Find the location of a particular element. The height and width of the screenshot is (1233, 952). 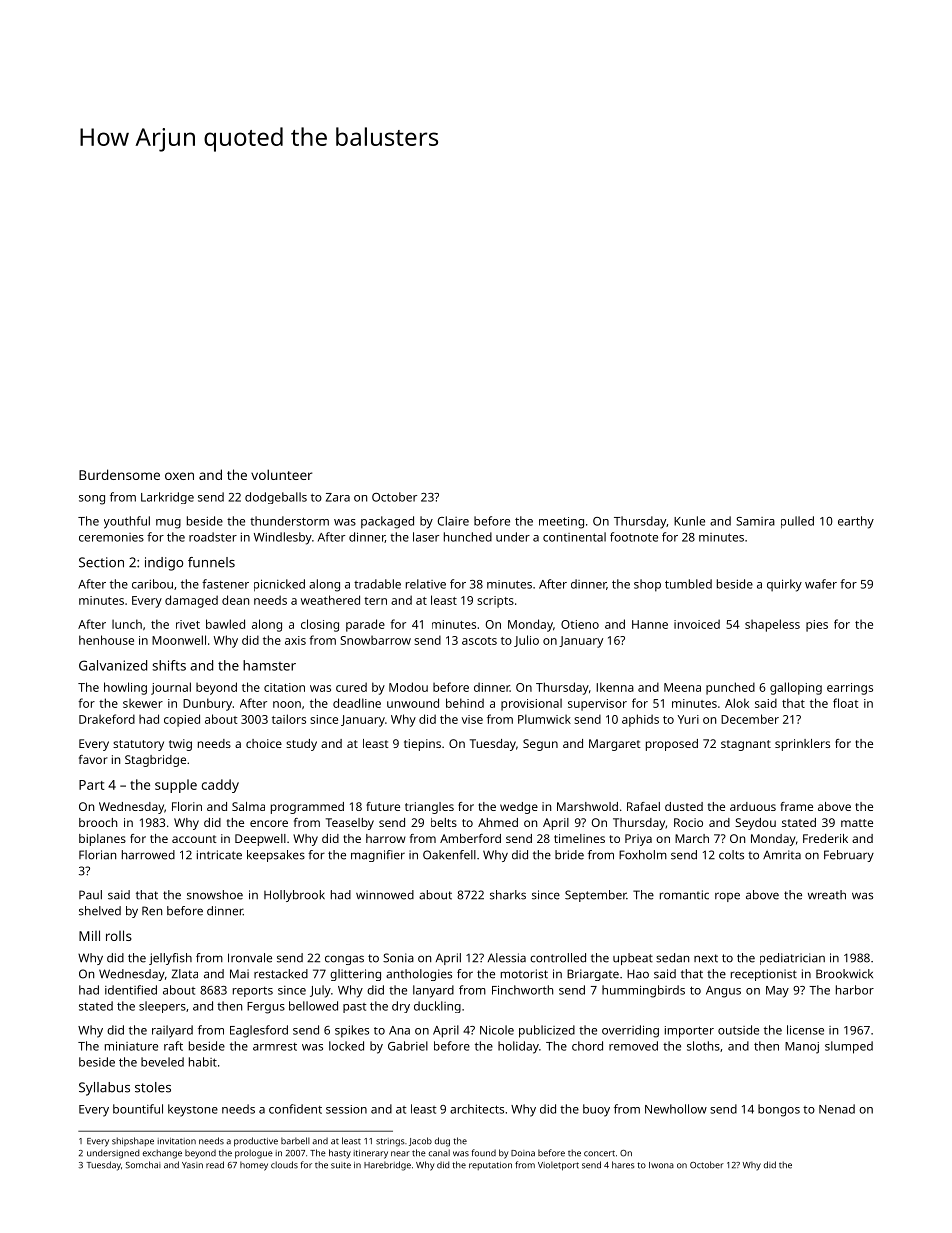

Angus is located at coordinates (723, 992).
